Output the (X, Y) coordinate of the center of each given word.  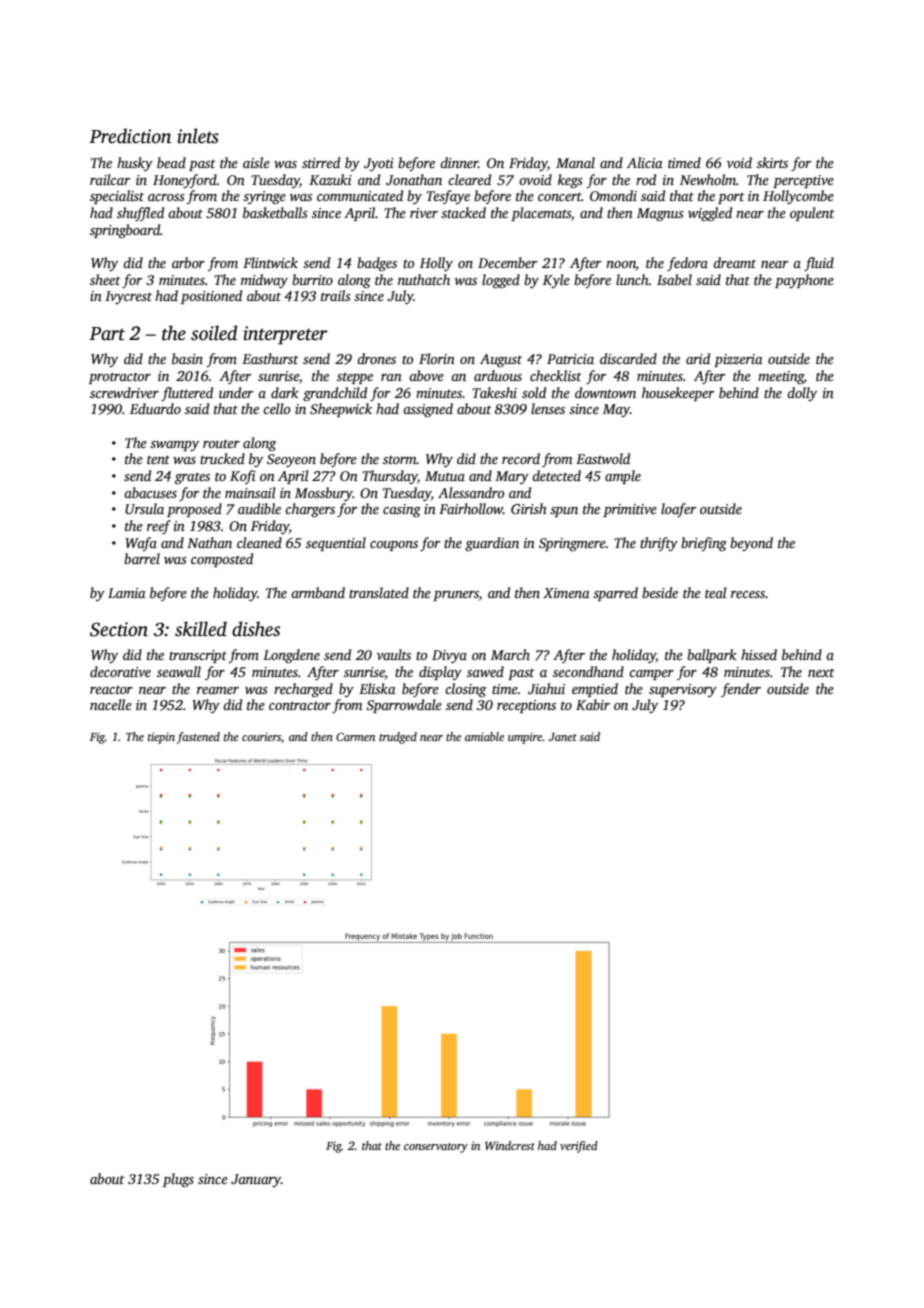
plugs (178, 1180)
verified (579, 1147)
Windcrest (510, 1145)
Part (107, 334)
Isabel (674, 279)
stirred (321, 162)
